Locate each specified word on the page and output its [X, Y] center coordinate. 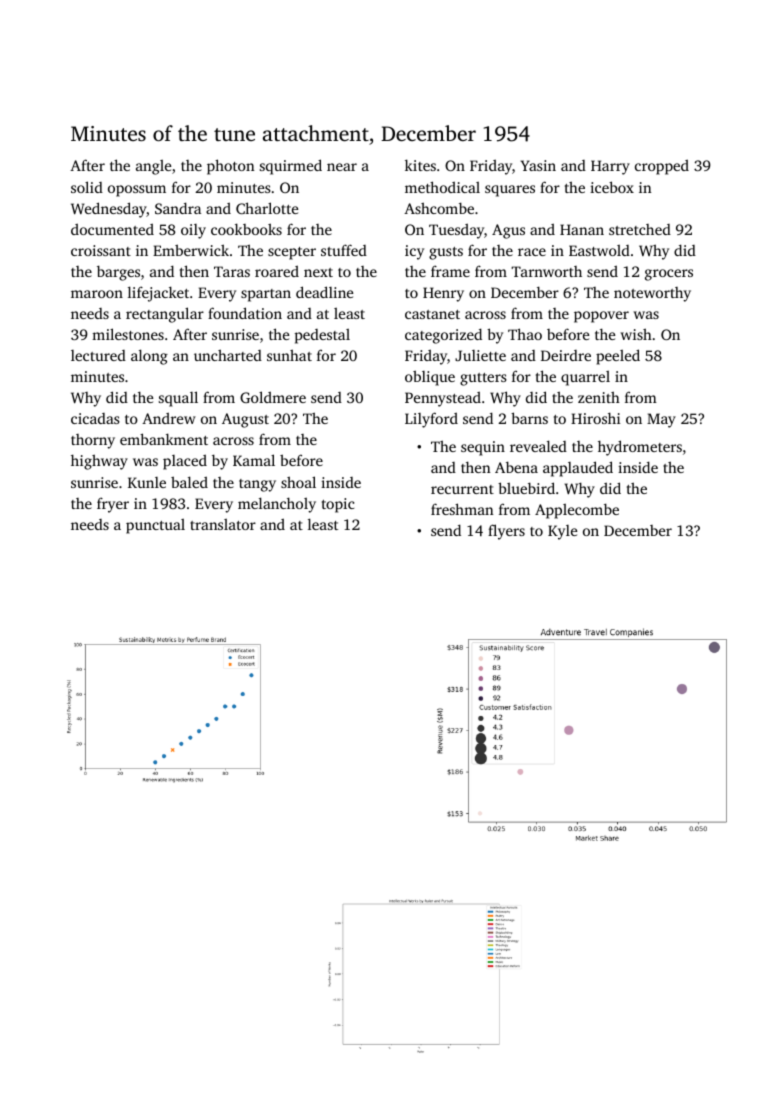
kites [420, 165]
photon [231, 167]
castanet [432, 314]
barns [529, 418]
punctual [155, 526]
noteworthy [652, 294]
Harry [610, 167]
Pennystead [443, 399]
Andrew [169, 418]
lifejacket [158, 294]
